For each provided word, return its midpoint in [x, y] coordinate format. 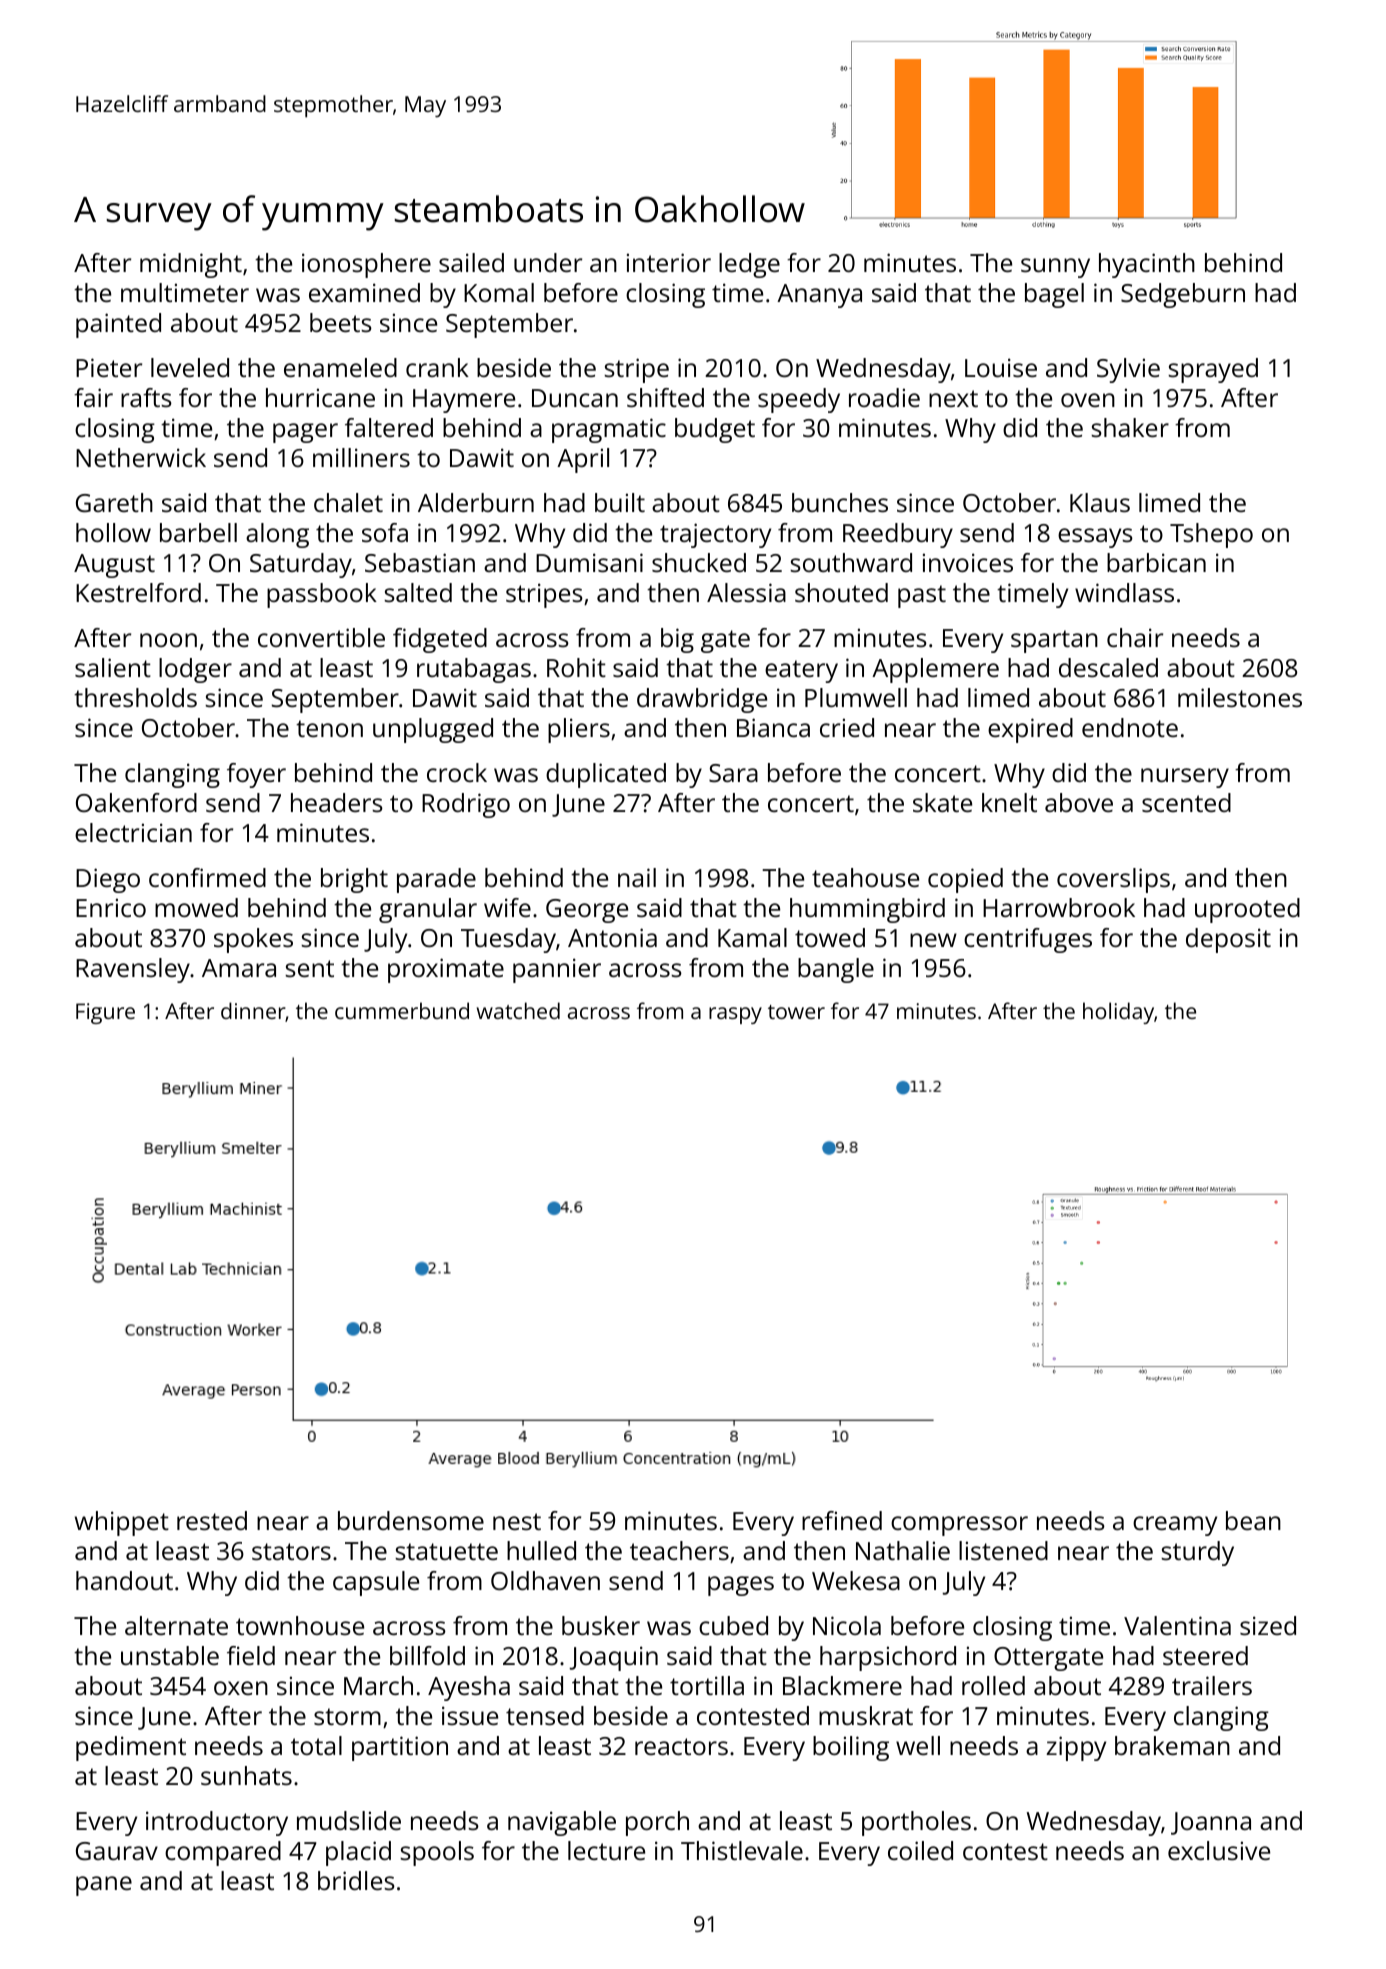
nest [517, 1521]
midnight [191, 265]
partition [400, 1748]
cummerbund [402, 1010]
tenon [329, 728]
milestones [1240, 697]
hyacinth [1147, 265]
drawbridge [702, 700]
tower [796, 1012]
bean [1253, 1520]
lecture [606, 1850]
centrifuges [1028, 940]
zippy [1076, 1748]
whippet [122, 1523]
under [548, 262]
